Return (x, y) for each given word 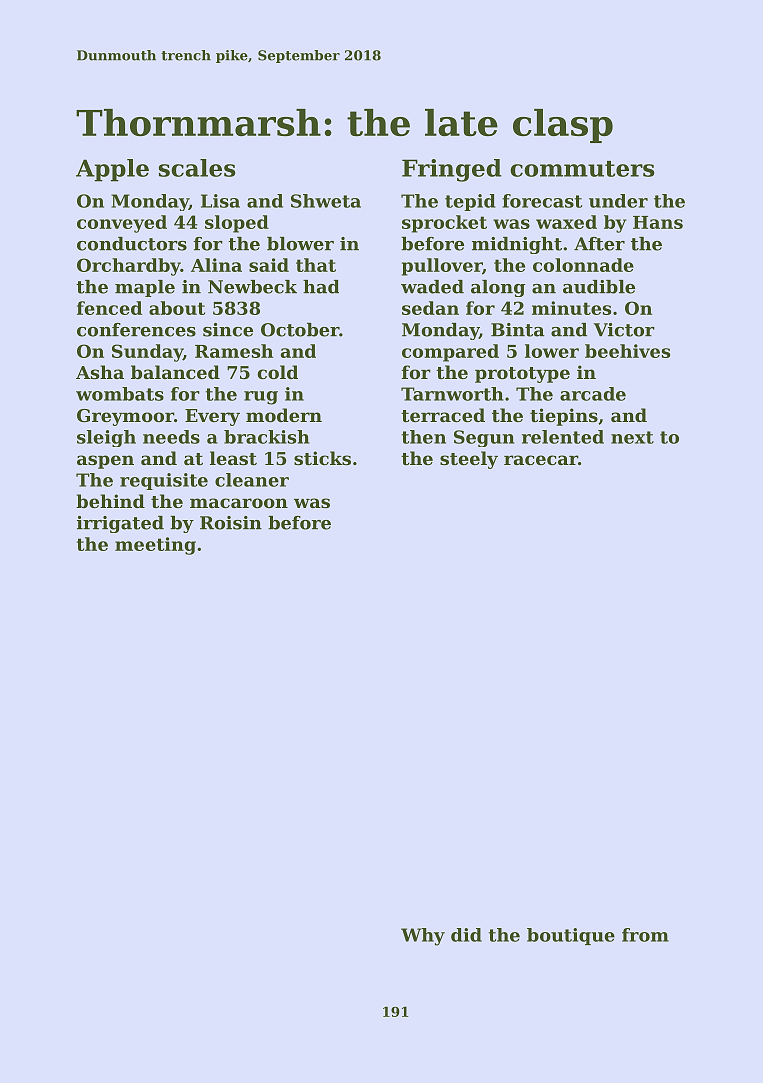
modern (284, 415)
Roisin (231, 523)
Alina (216, 265)
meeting (155, 546)
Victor (624, 330)
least (233, 458)
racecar (541, 460)
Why (423, 937)
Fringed (452, 170)
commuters (582, 169)
